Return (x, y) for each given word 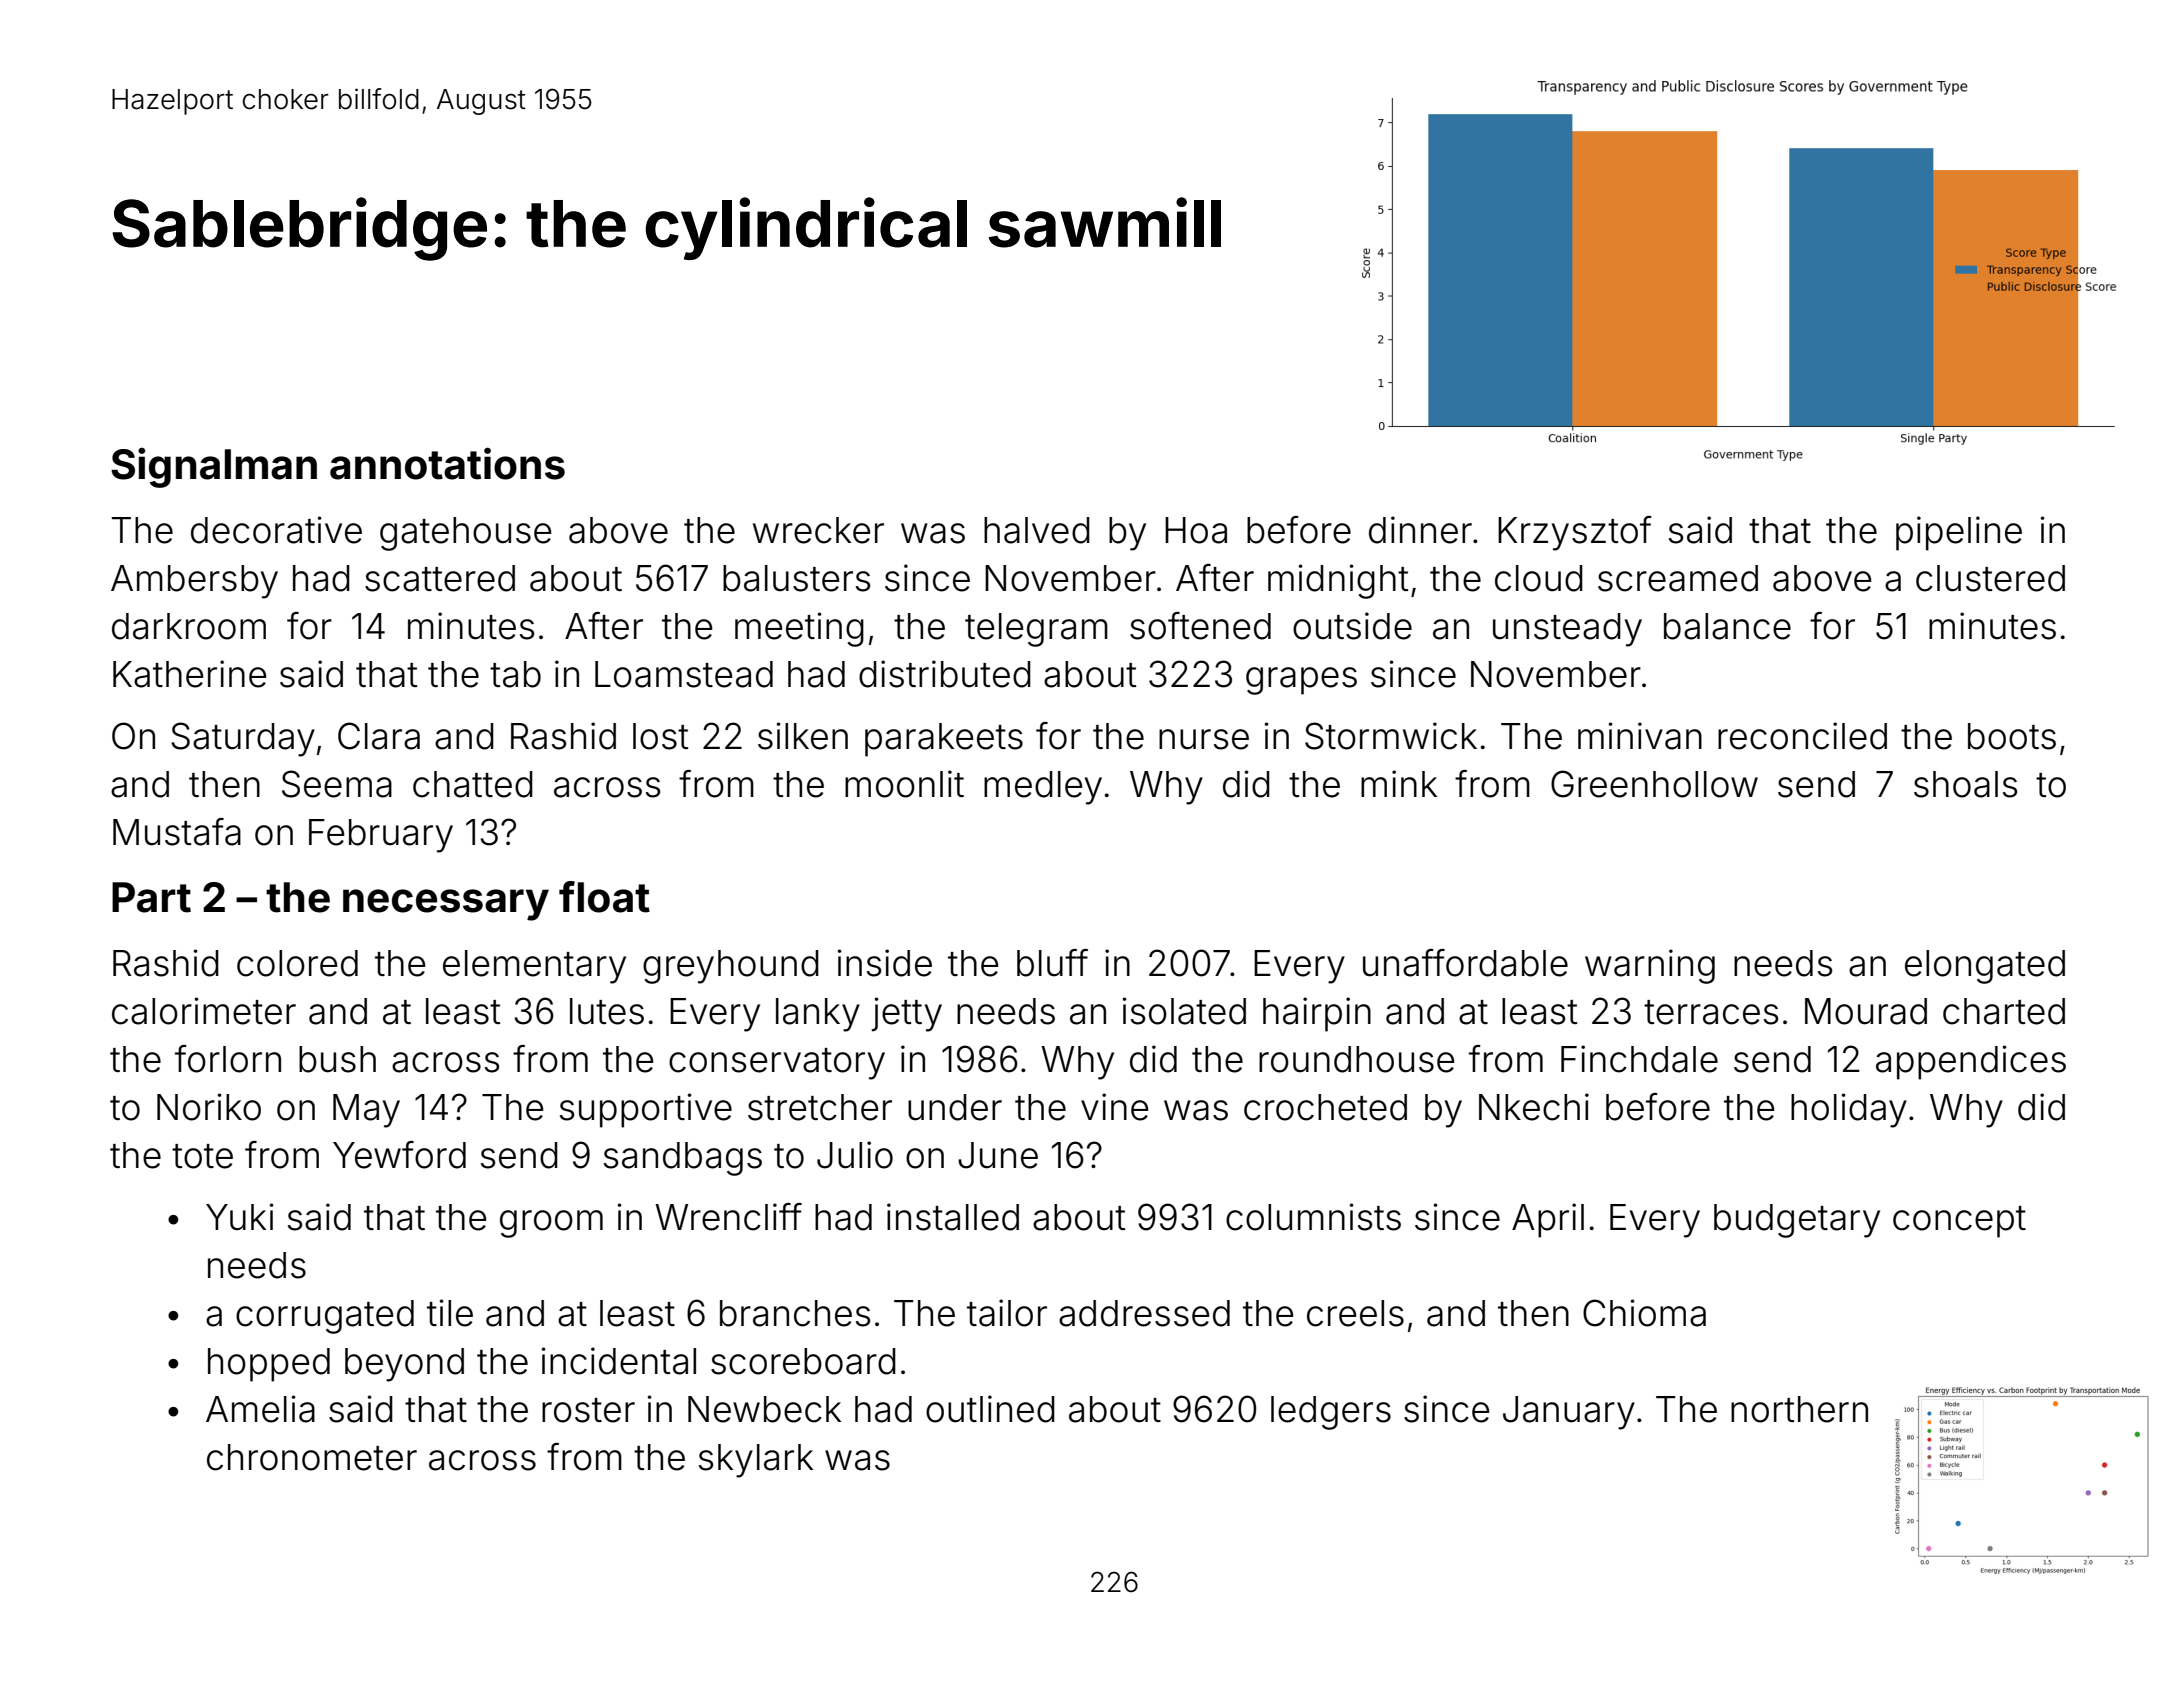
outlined (990, 1409)
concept (1959, 1222)
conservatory (777, 1064)
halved (1037, 530)
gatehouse (465, 534)
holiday (1849, 1110)
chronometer (312, 1457)
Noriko (209, 1107)
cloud (1539, 578)
